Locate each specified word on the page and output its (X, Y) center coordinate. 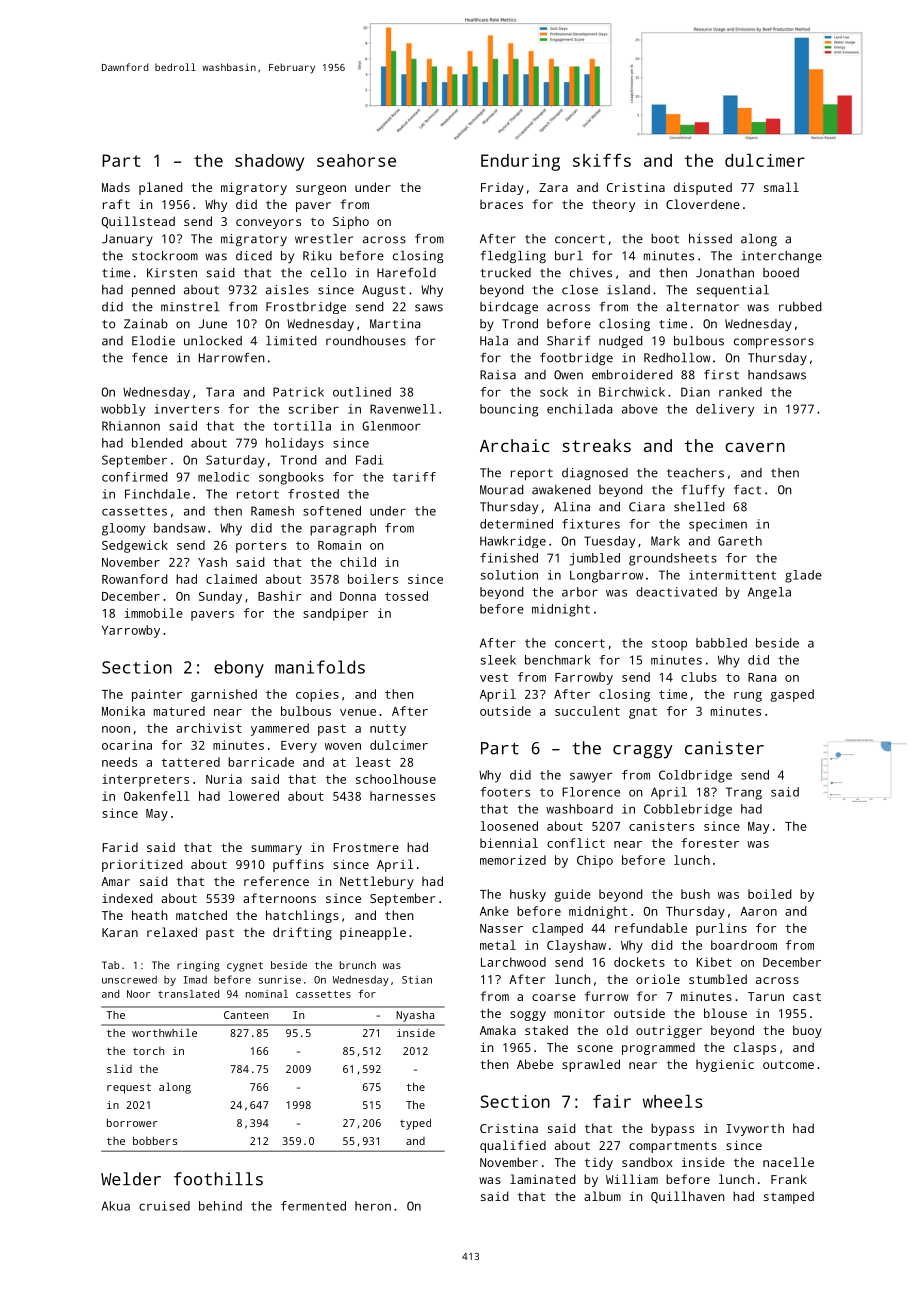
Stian (417, 980)
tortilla (302, 426)
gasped (792, 695)
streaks (597, 445)
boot (665, 239)
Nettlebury (377, 882)
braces (501, 204)
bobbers (155, 1140)
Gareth (740, 541)
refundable (651, 928)
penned (153, 291)
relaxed (172, 932)
